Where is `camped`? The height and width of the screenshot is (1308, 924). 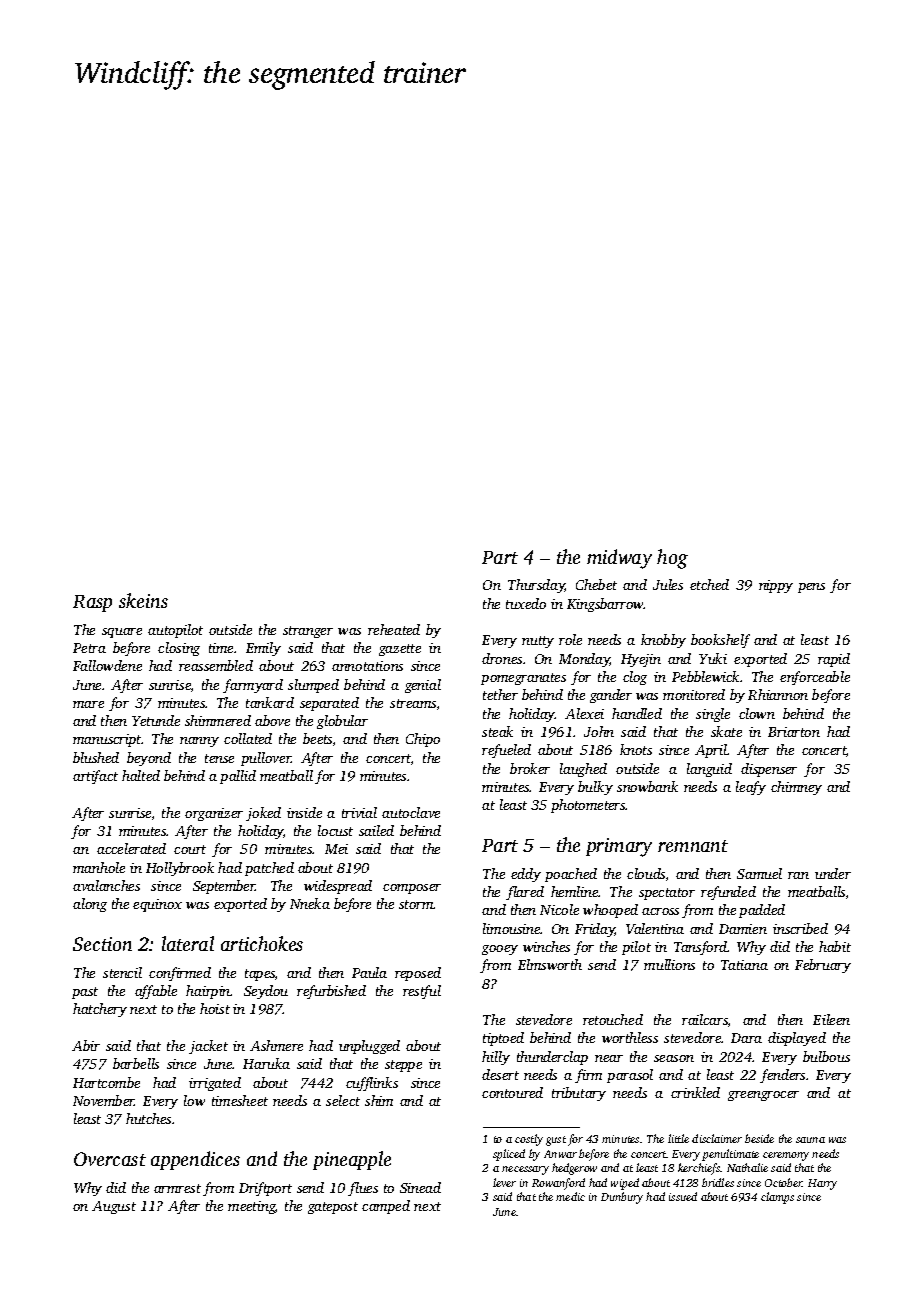 camped is located at coordinates (386, 1207).
